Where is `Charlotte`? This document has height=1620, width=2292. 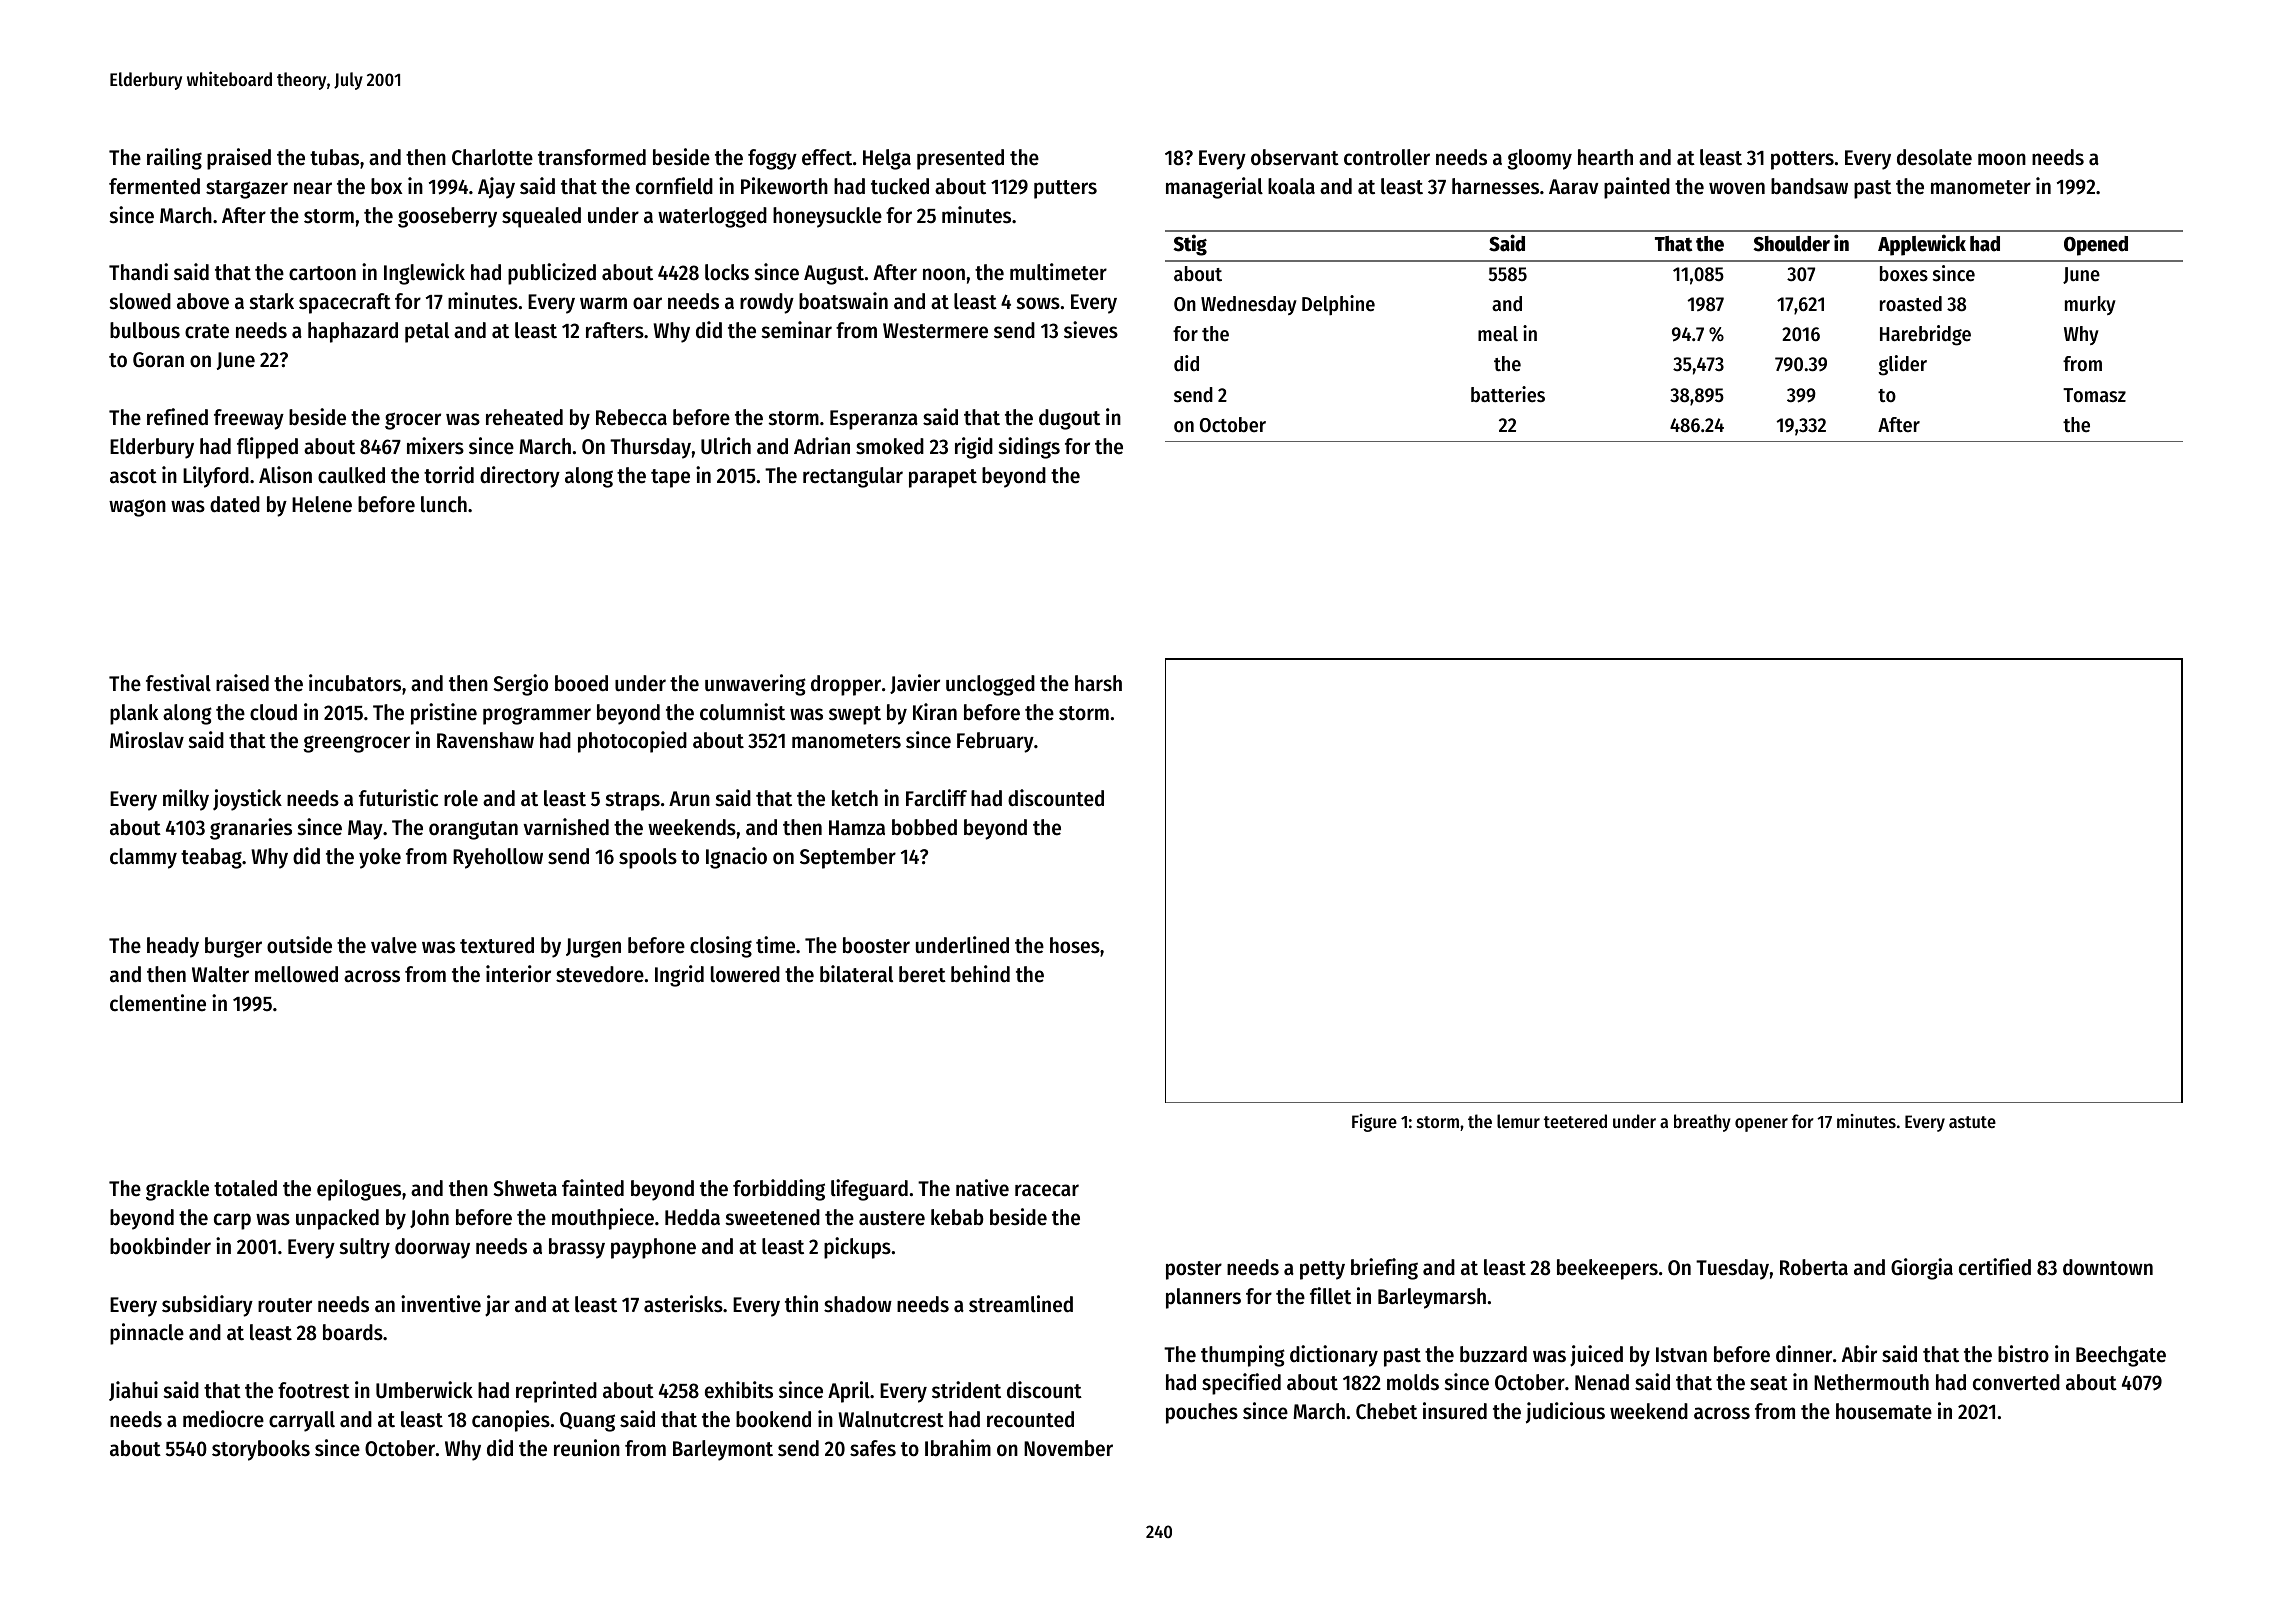 Charlotte is located at coordinates (492, 157).
